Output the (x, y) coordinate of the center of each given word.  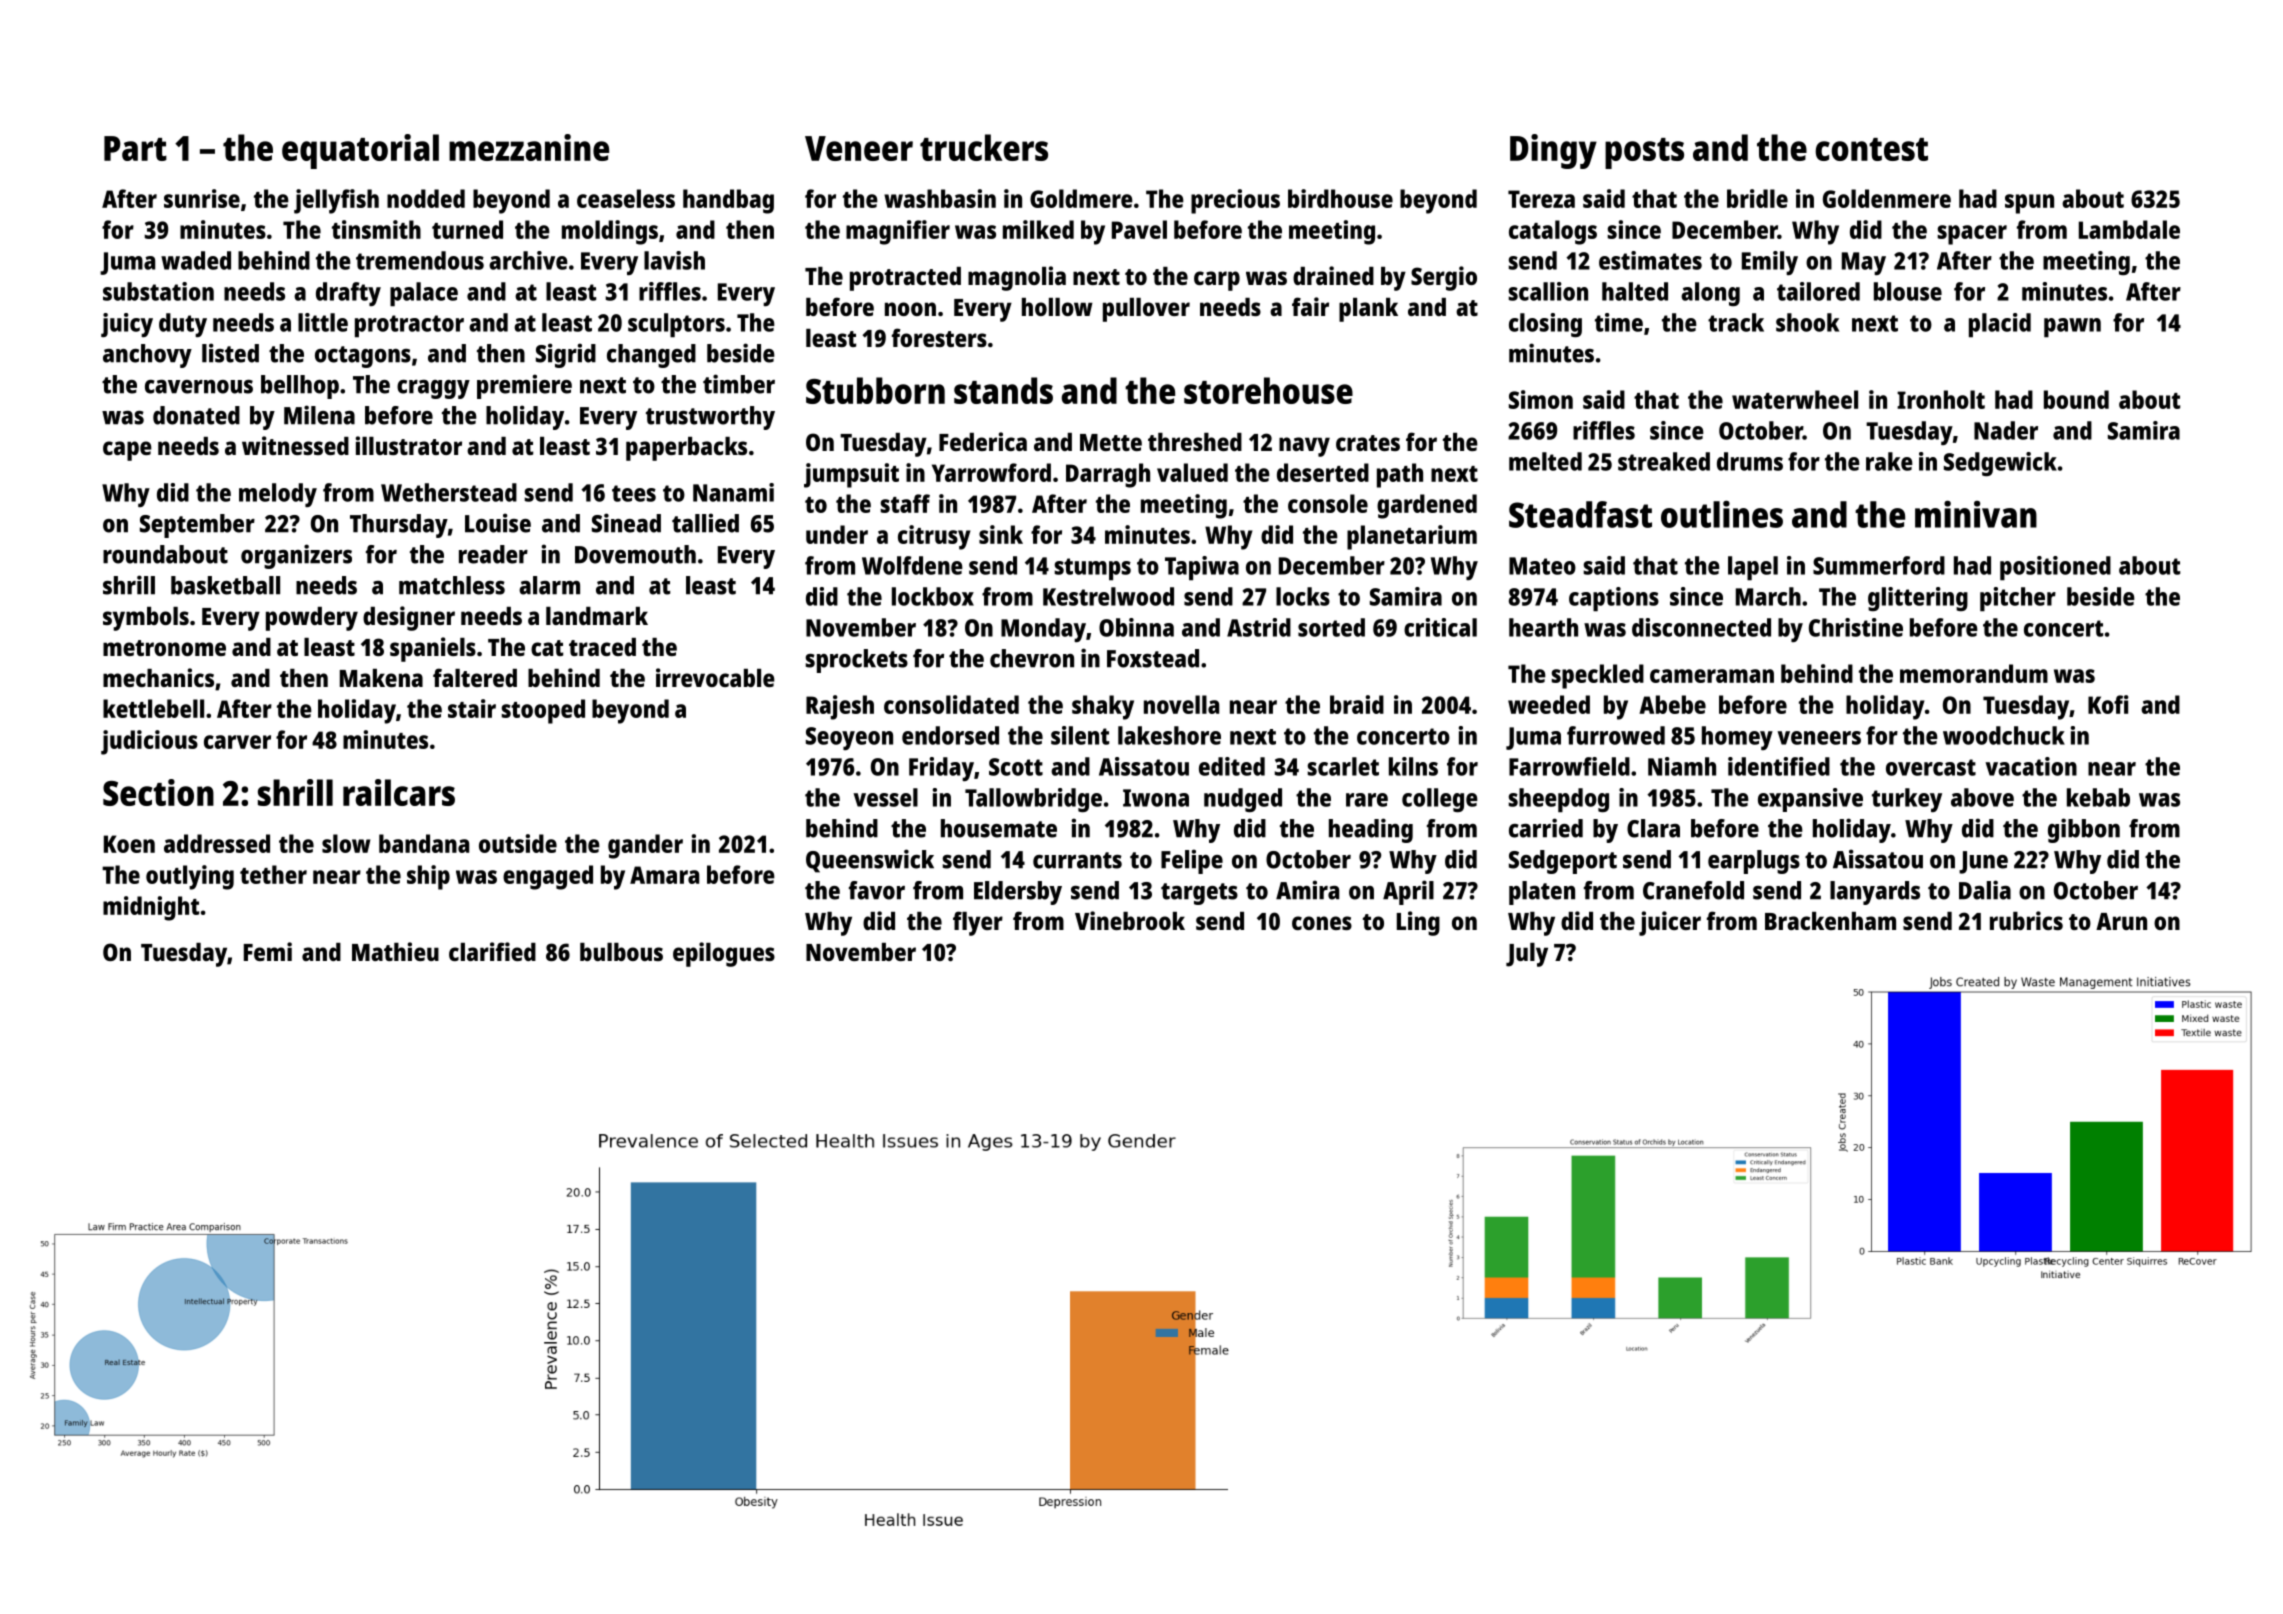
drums (1750, 461)
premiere (524, 386)
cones (1322, 923)
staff (905, 503)
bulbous (621, 952)
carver (237, 742)
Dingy (1553, 151)
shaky (1103, 707)
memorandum (1974, 673)
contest (1871, 149)
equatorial (360, 151)
